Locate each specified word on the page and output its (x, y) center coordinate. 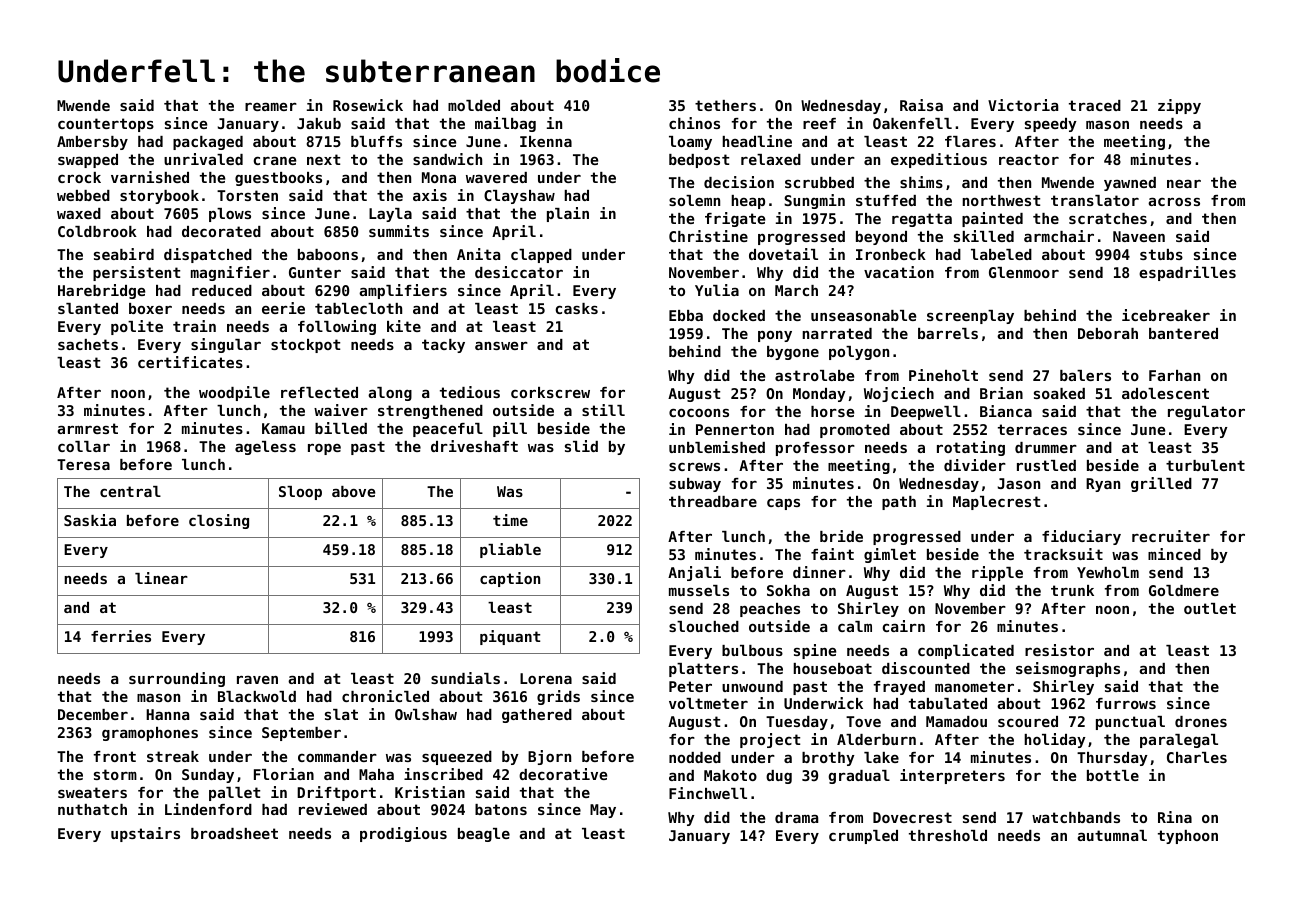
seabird (124, 254)
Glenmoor (1024, 272)
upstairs (145, 834)
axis (430, 195)
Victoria (1023, 105)
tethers (725, 105)
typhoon (1188, 837)
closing (219, 521)
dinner (819, 572)
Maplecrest (996, 503)
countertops (106, 125)
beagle (484, 835)
